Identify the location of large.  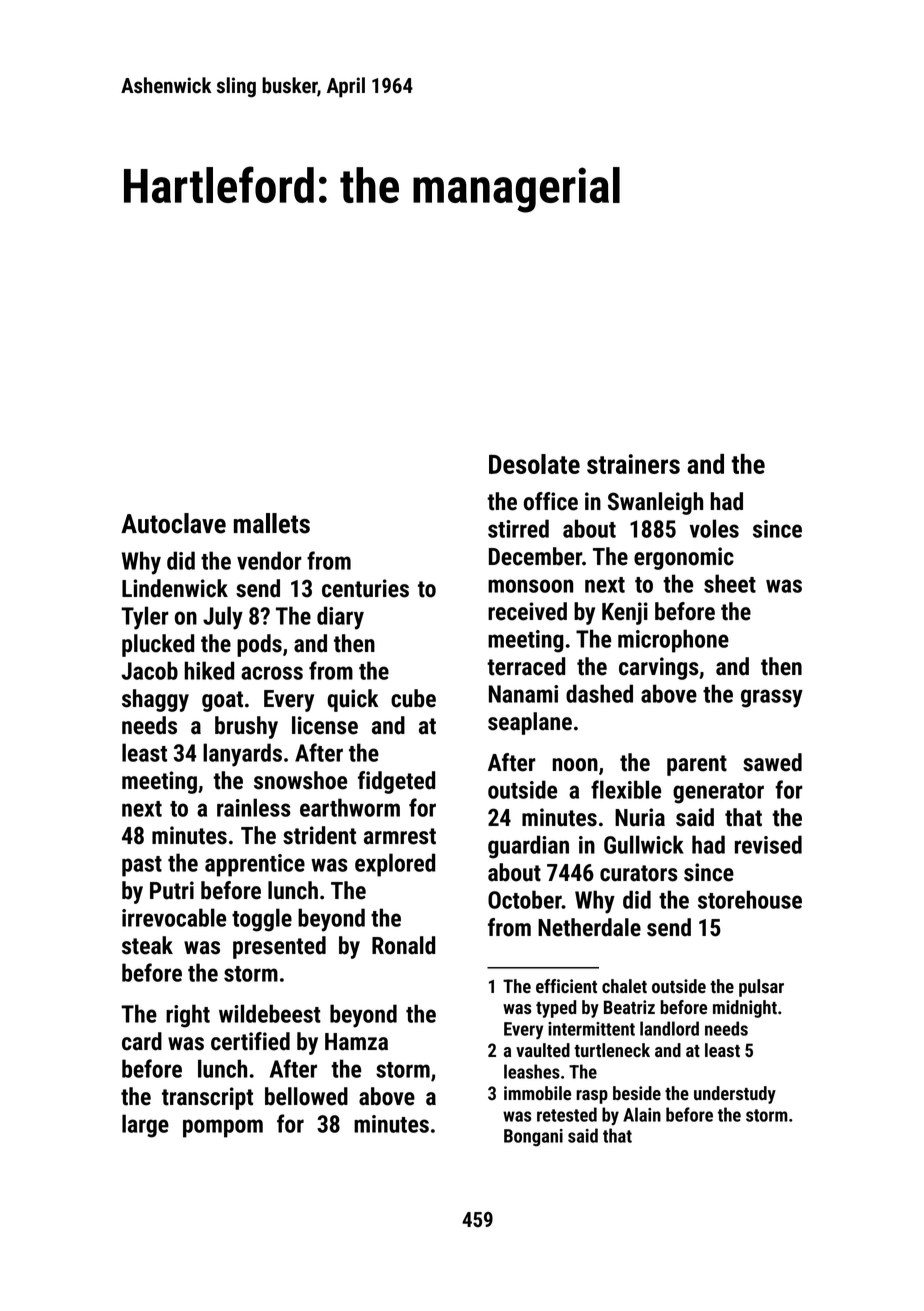
(145, 1126).
